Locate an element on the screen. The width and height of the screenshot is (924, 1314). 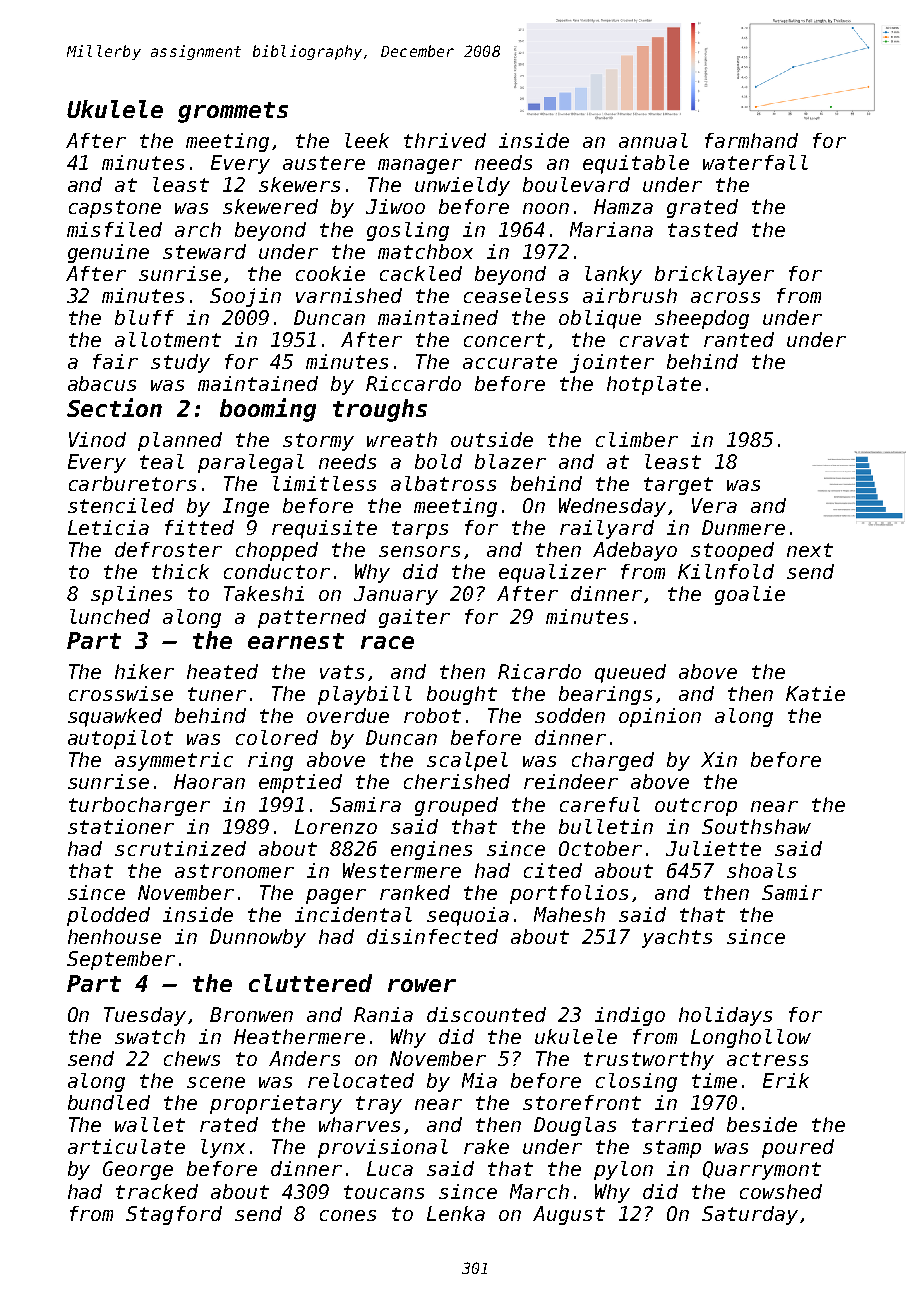
Mahesh is located at coordinates (569, 914).
